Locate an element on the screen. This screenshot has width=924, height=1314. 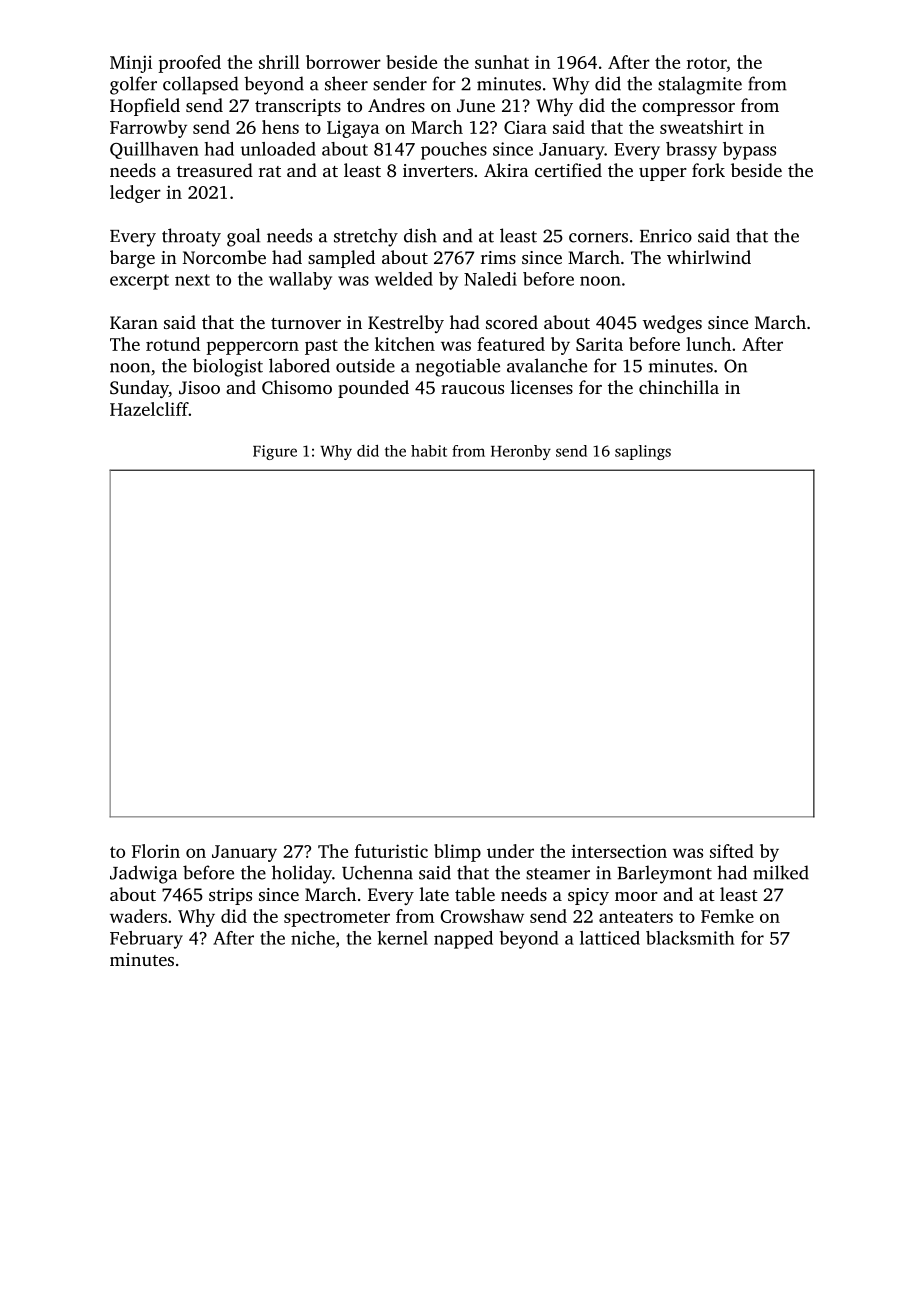
lunch is located at coordinates (708, 344).
